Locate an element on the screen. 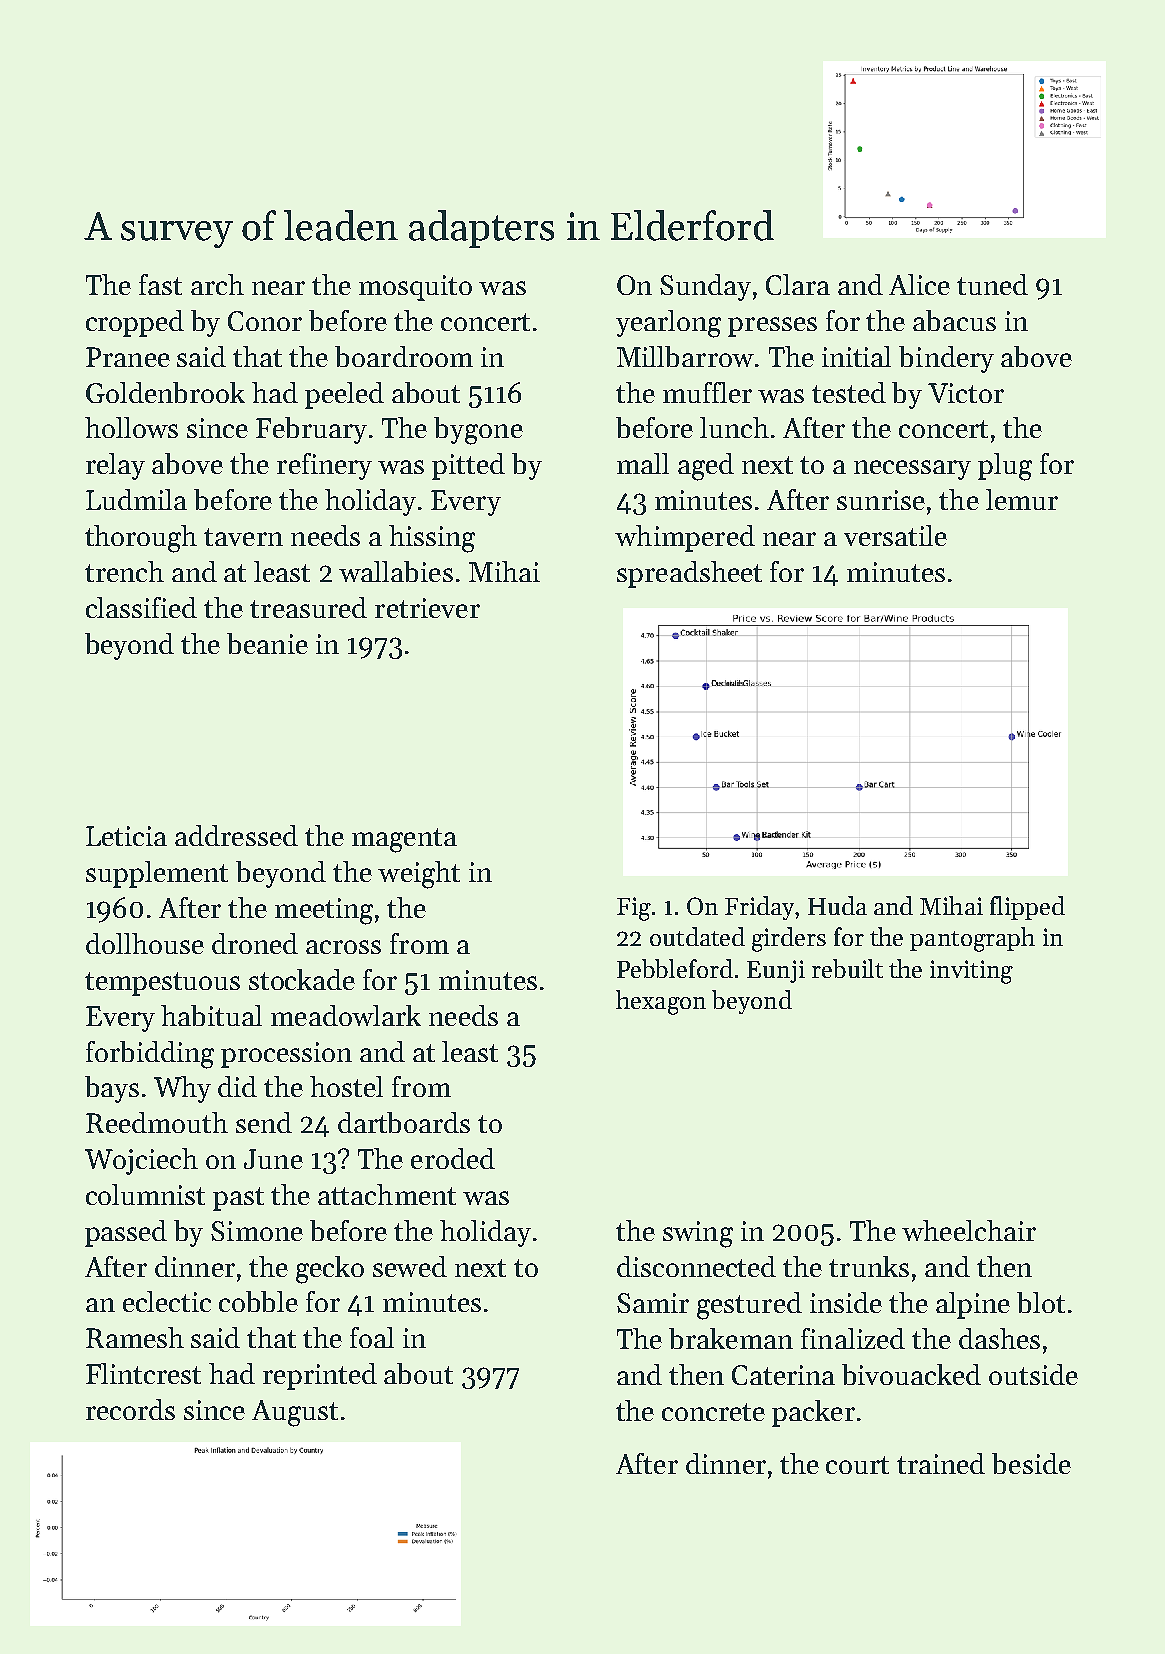 Image resolution: width=1165 pixels, height=1654 pixels. brakeman is located at coordinates (731, 1338).
